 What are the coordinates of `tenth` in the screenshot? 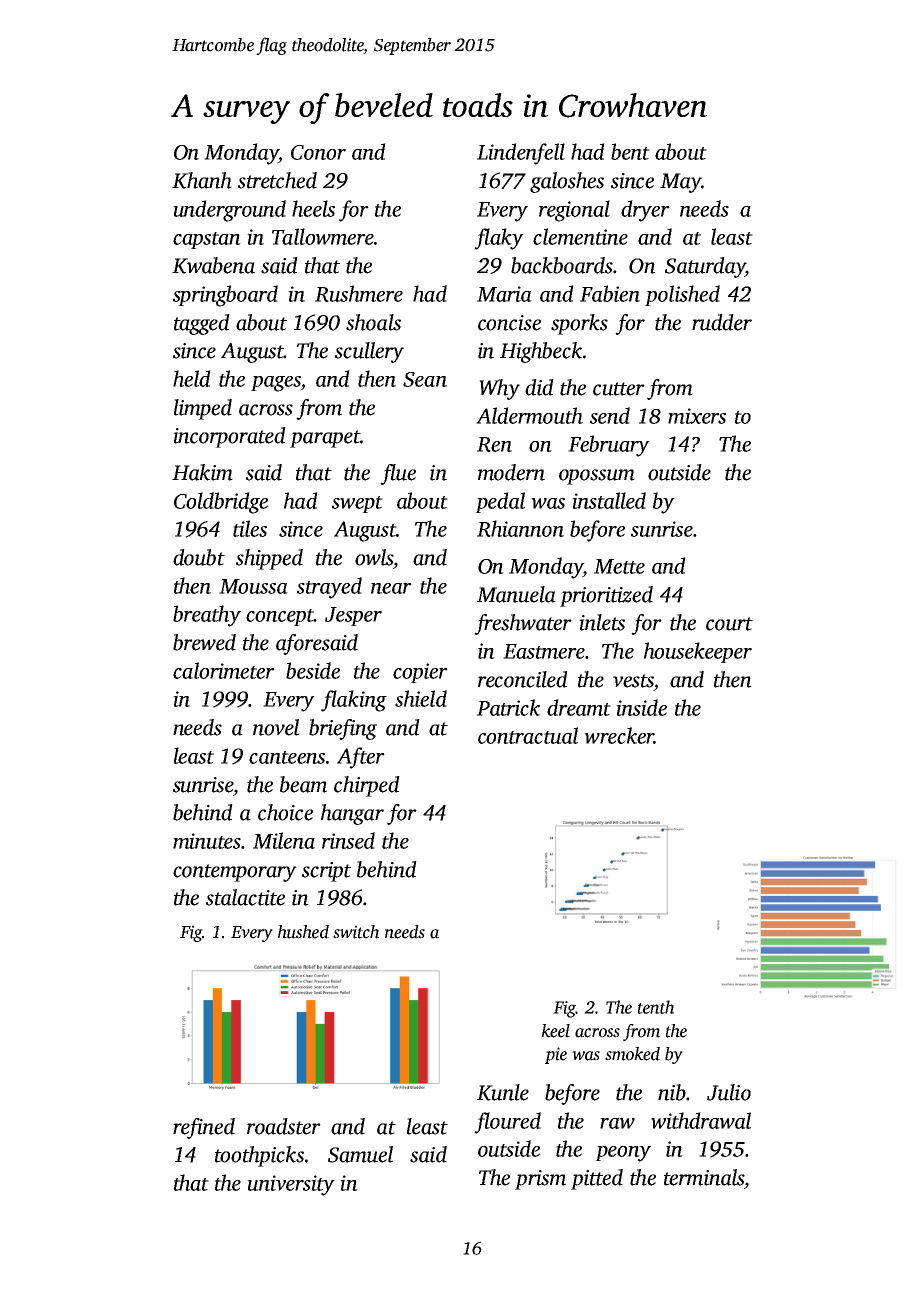 It's located at (656, 1007).
